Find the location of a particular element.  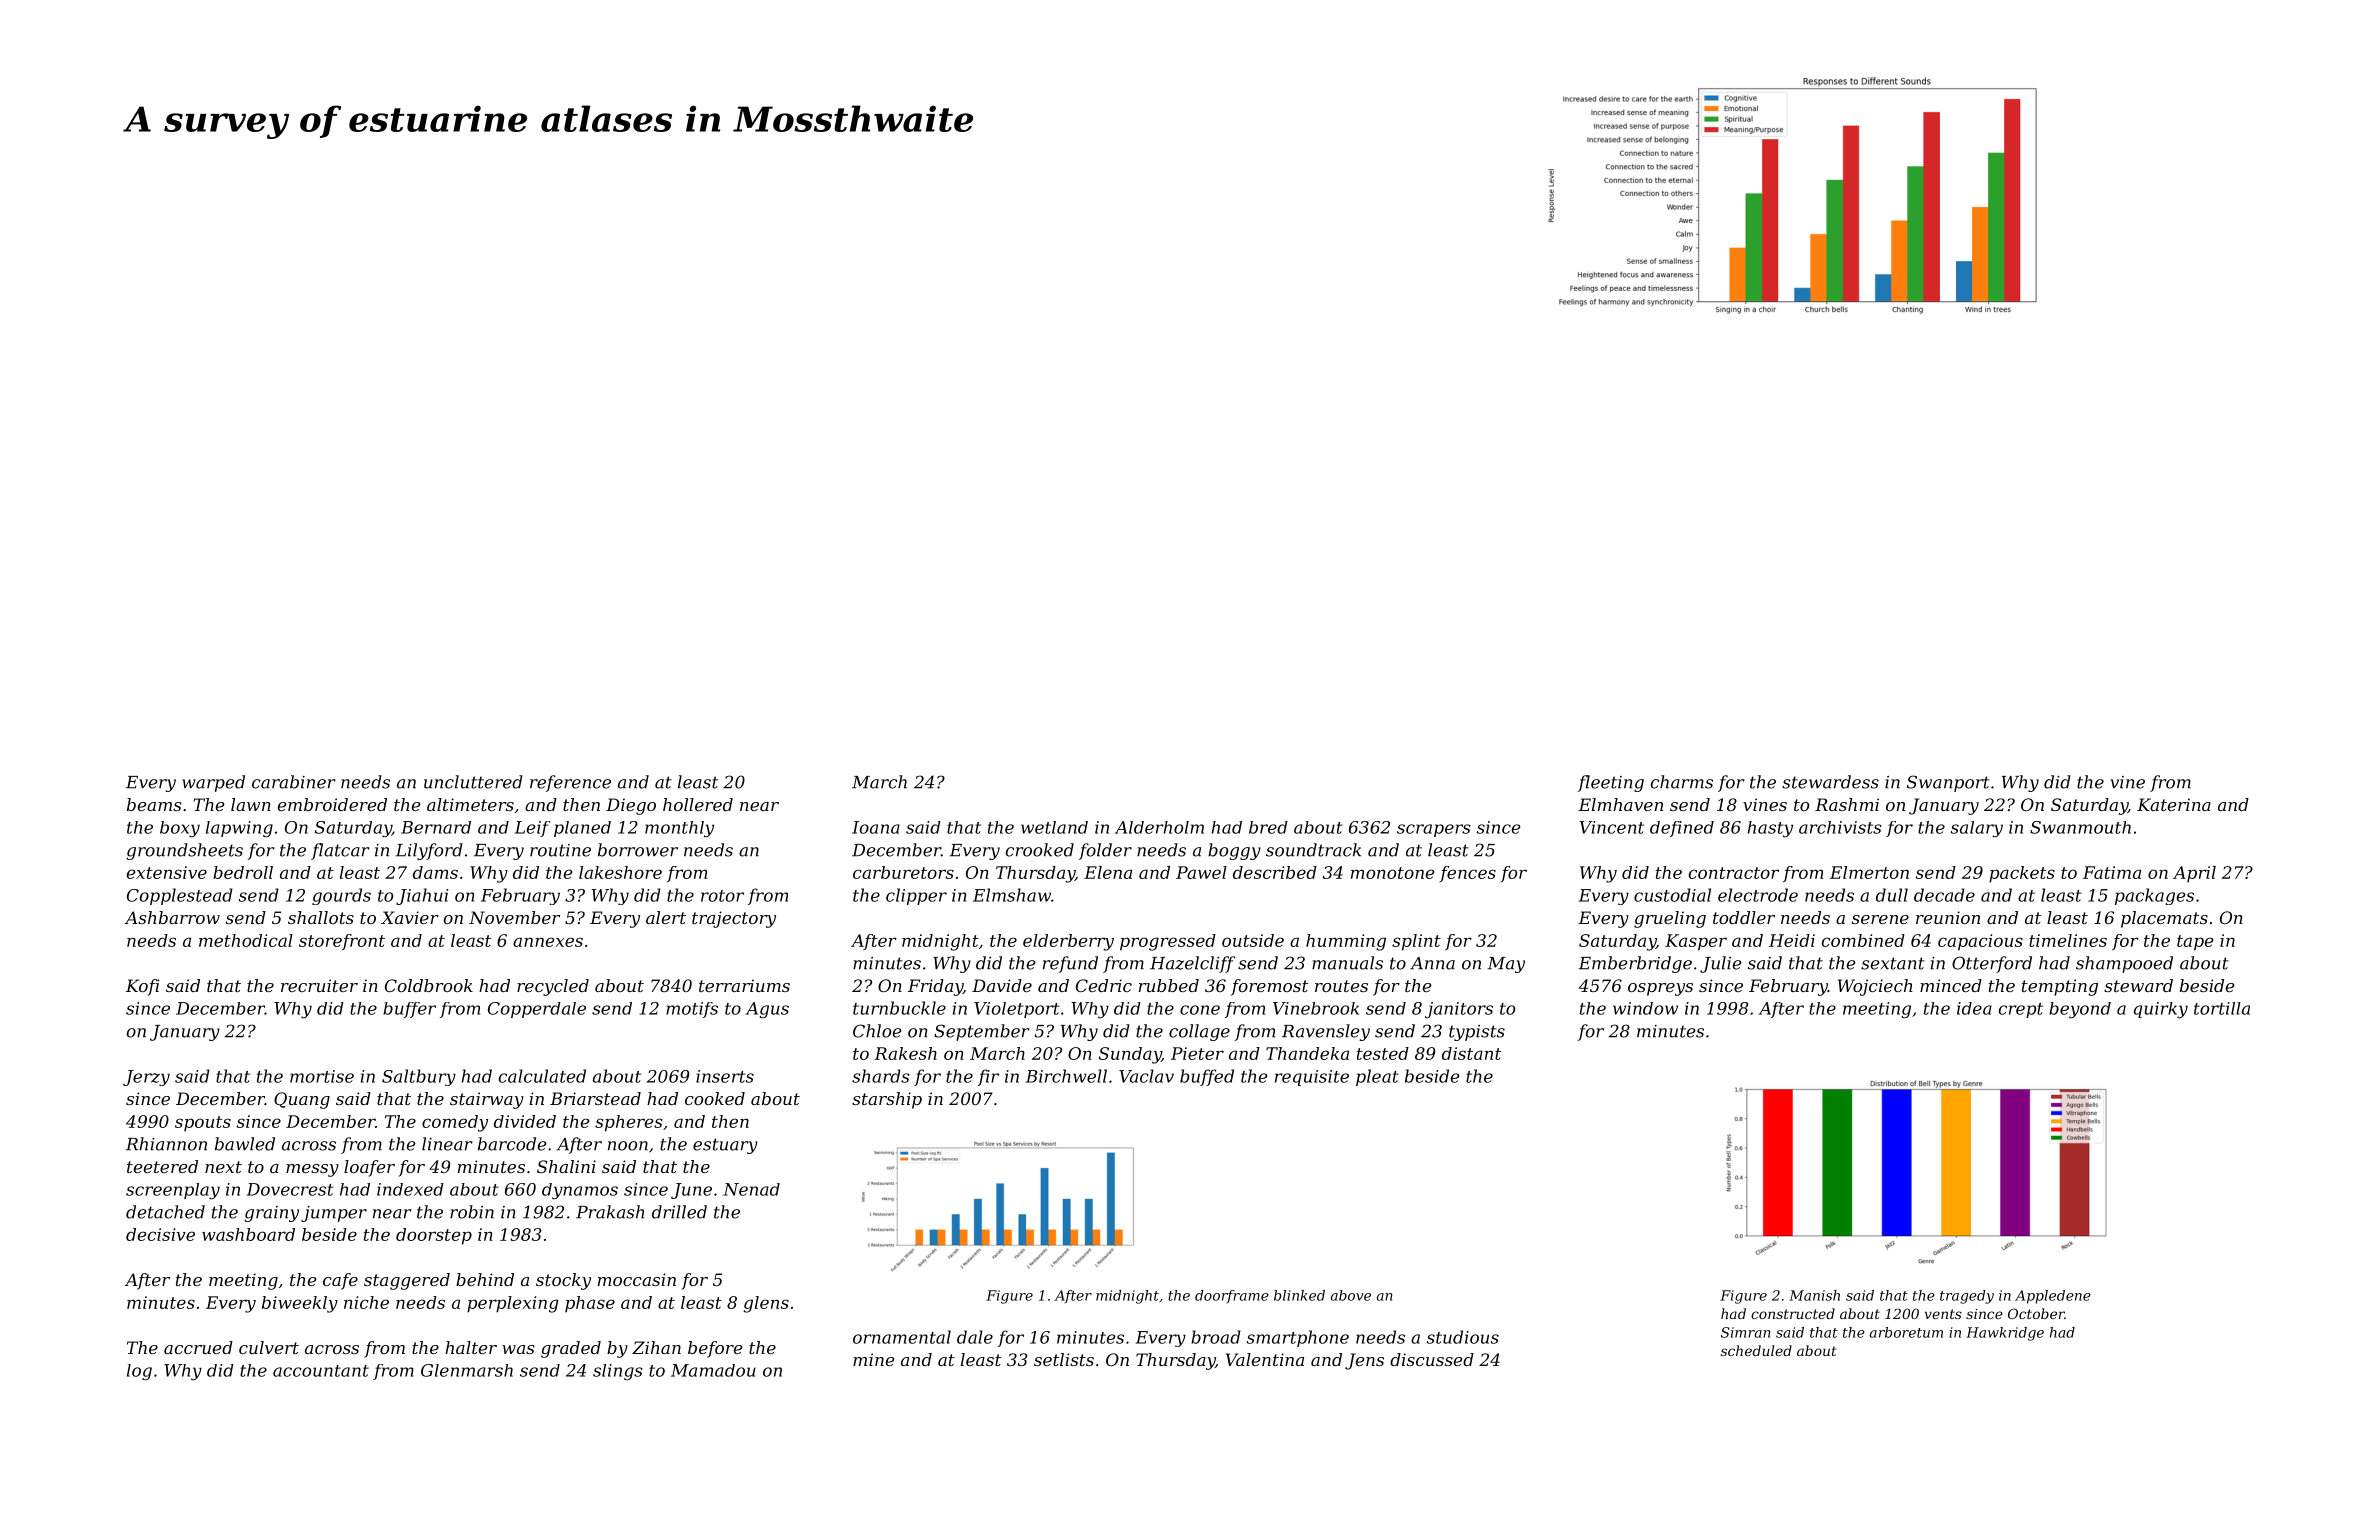

monotone is located at coordinates (1392, 873).
